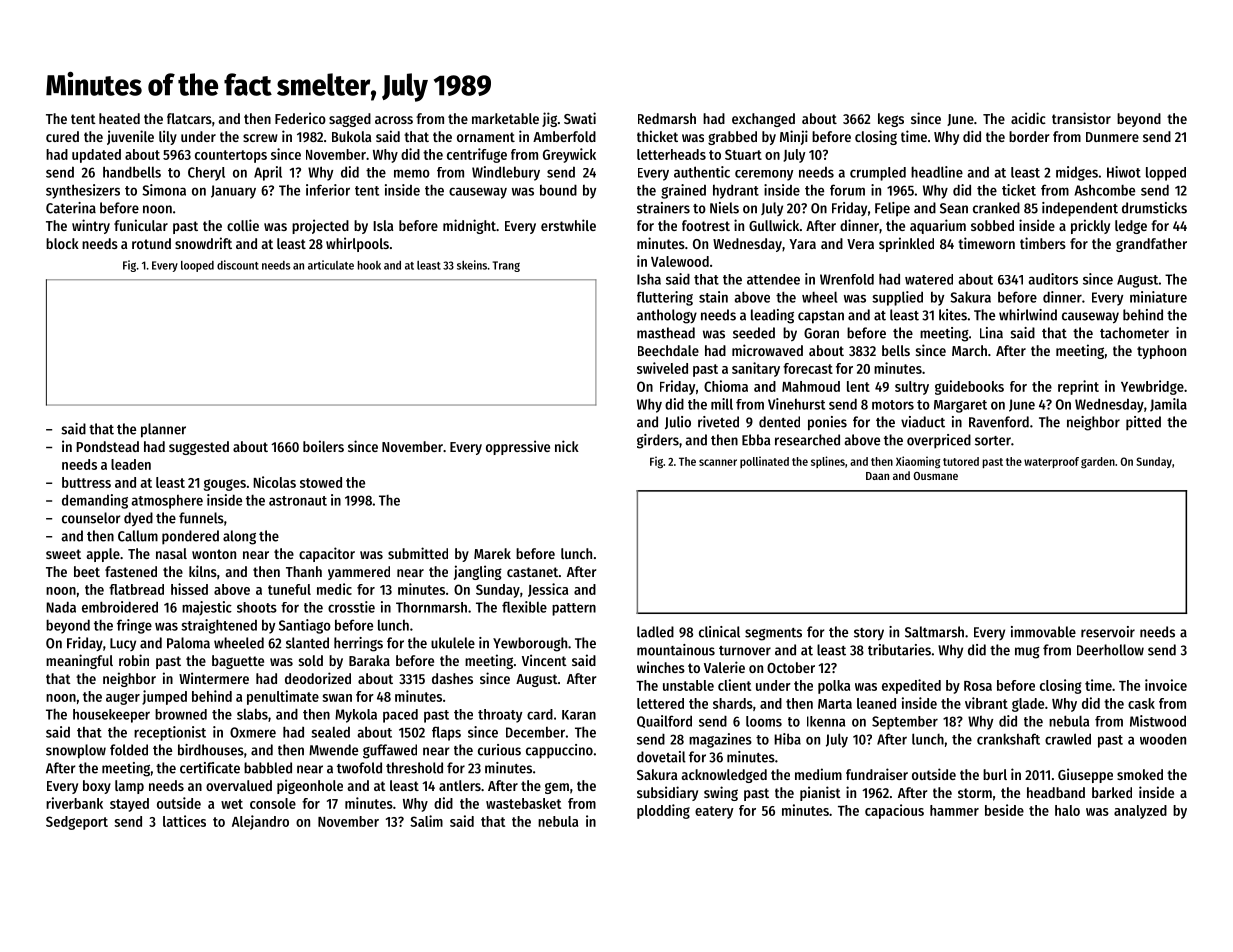 The height and width of the document is (952, 1233). Describe the element at coordinates (164, 190) in the document. I see `Simona` at that location.
